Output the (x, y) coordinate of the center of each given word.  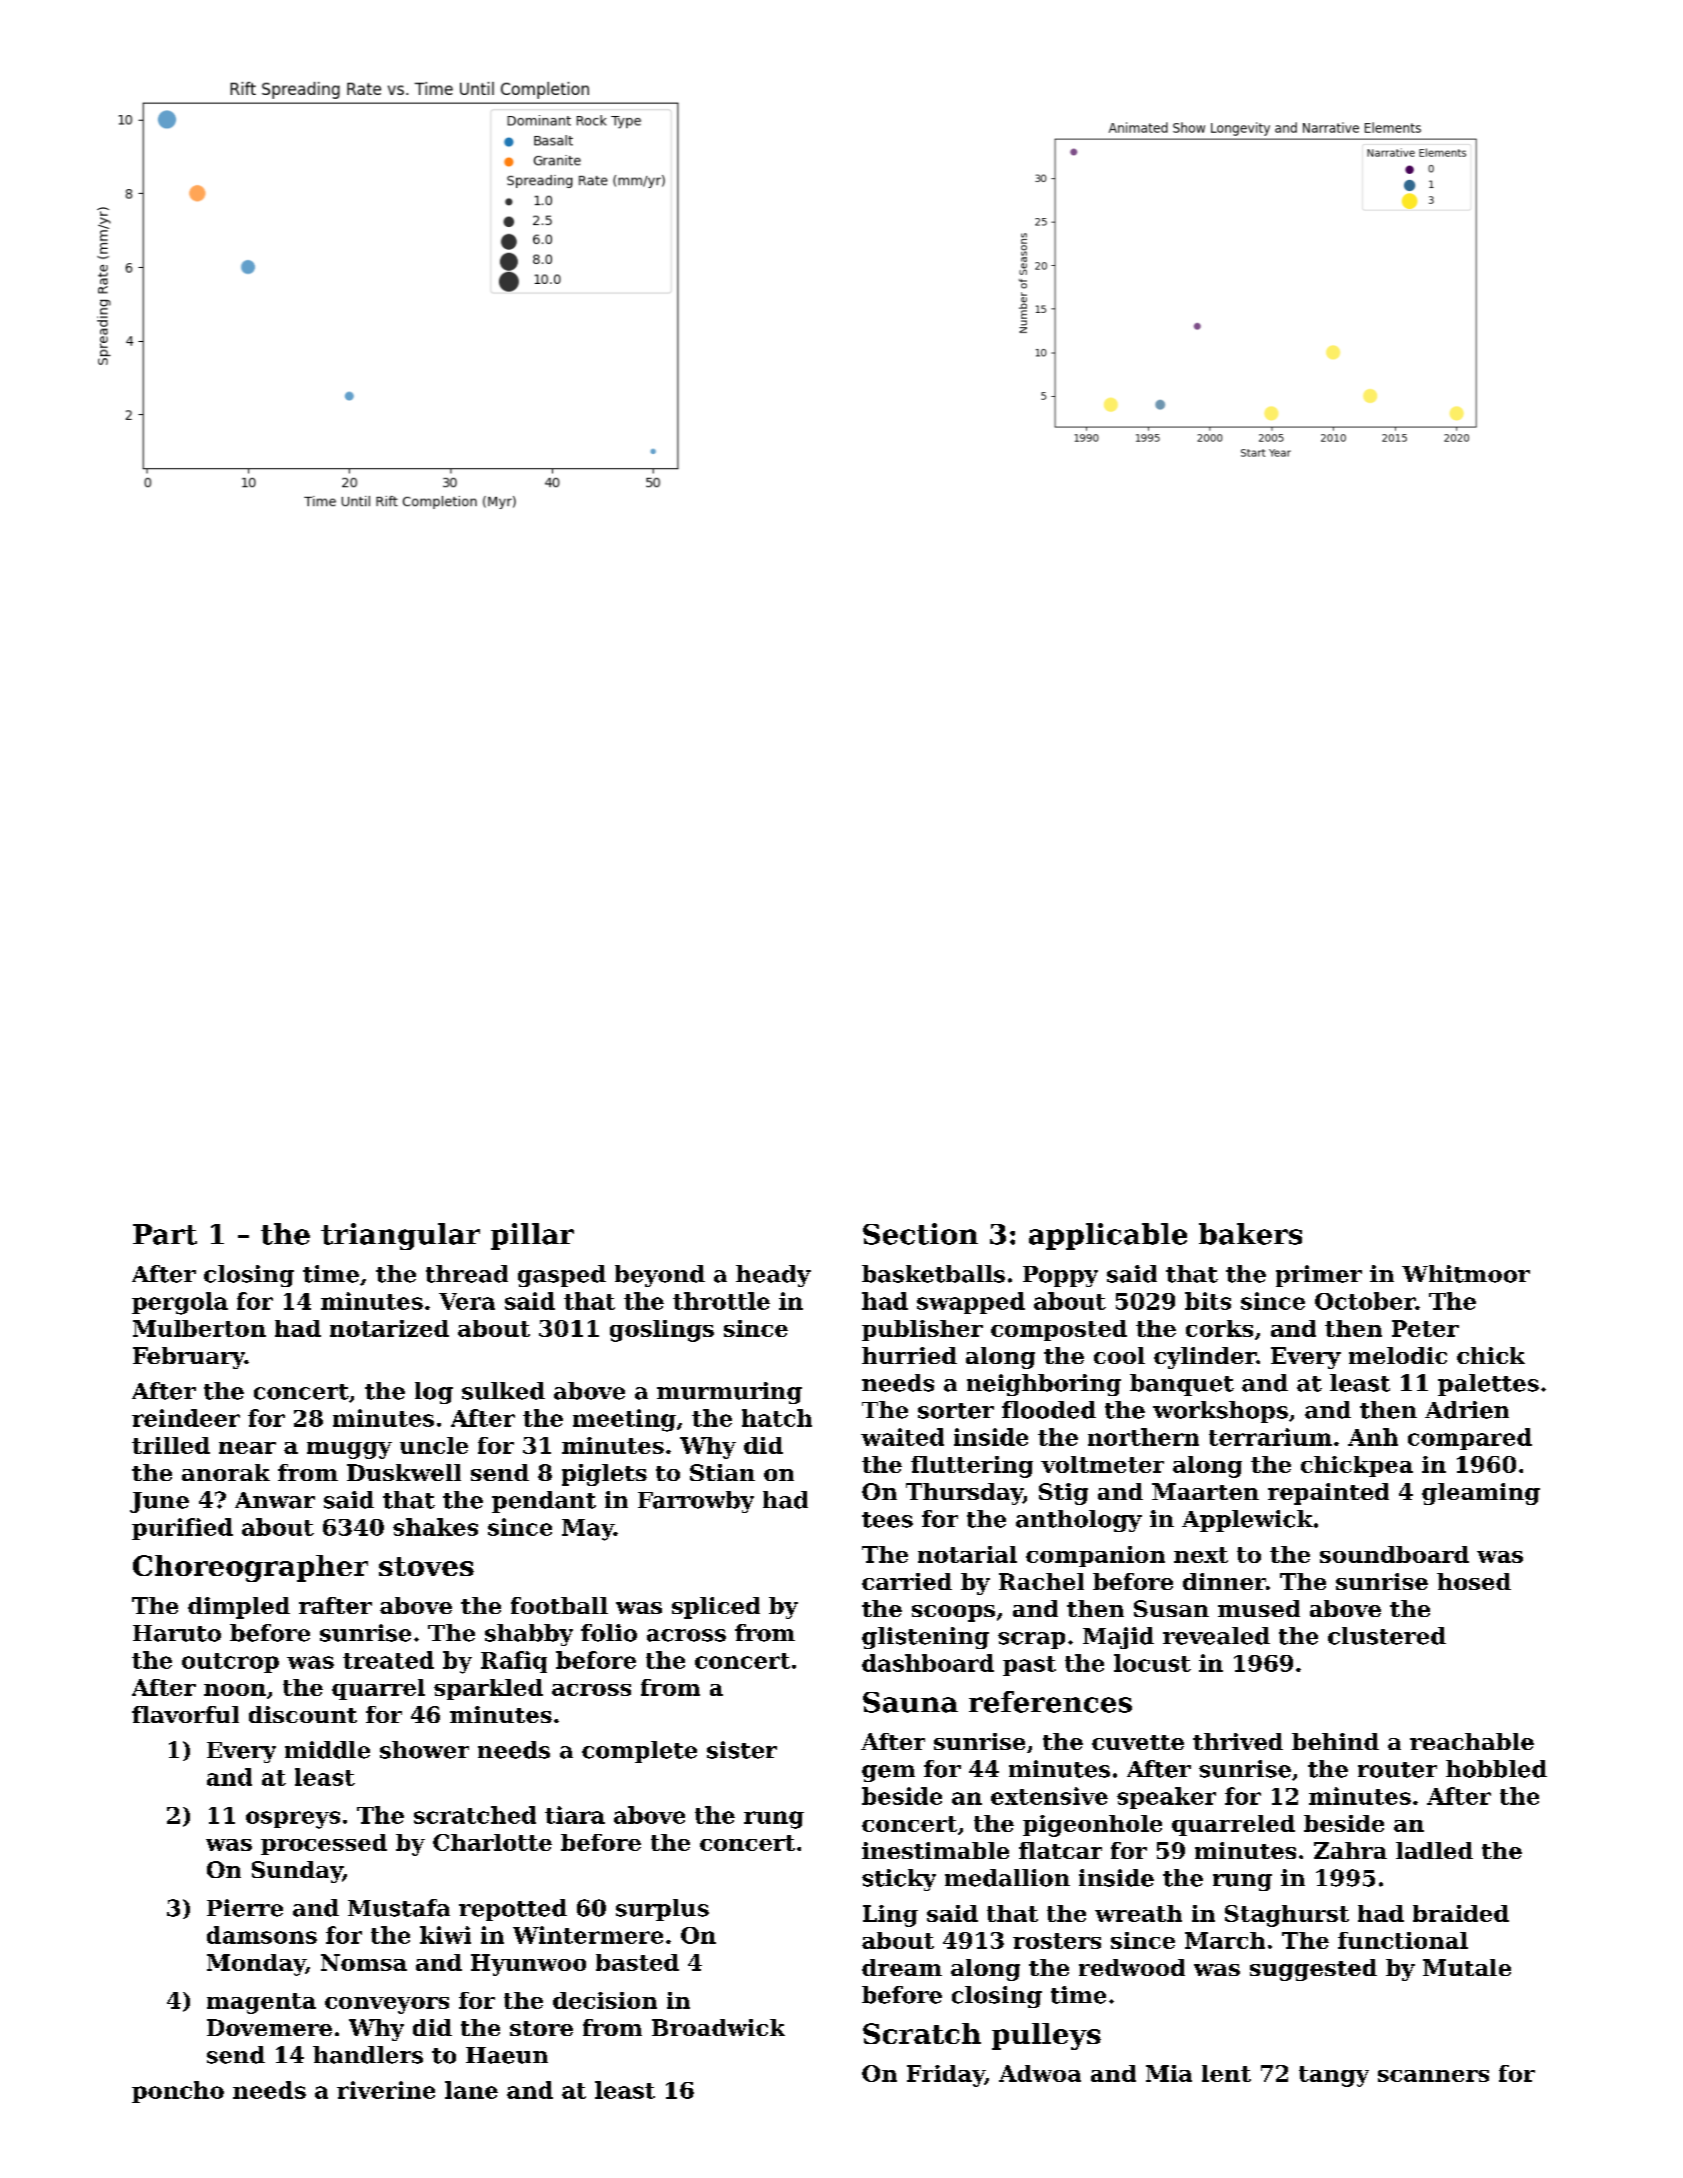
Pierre (245, 1908)
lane (471, 2090)
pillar (532, 1236)
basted (637, 1962)
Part (165, 1234)
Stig (1063, 1494)
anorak (226, 1472)
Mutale (1467, 1967)
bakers (1250, 1234)
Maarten (1205, 1491)
